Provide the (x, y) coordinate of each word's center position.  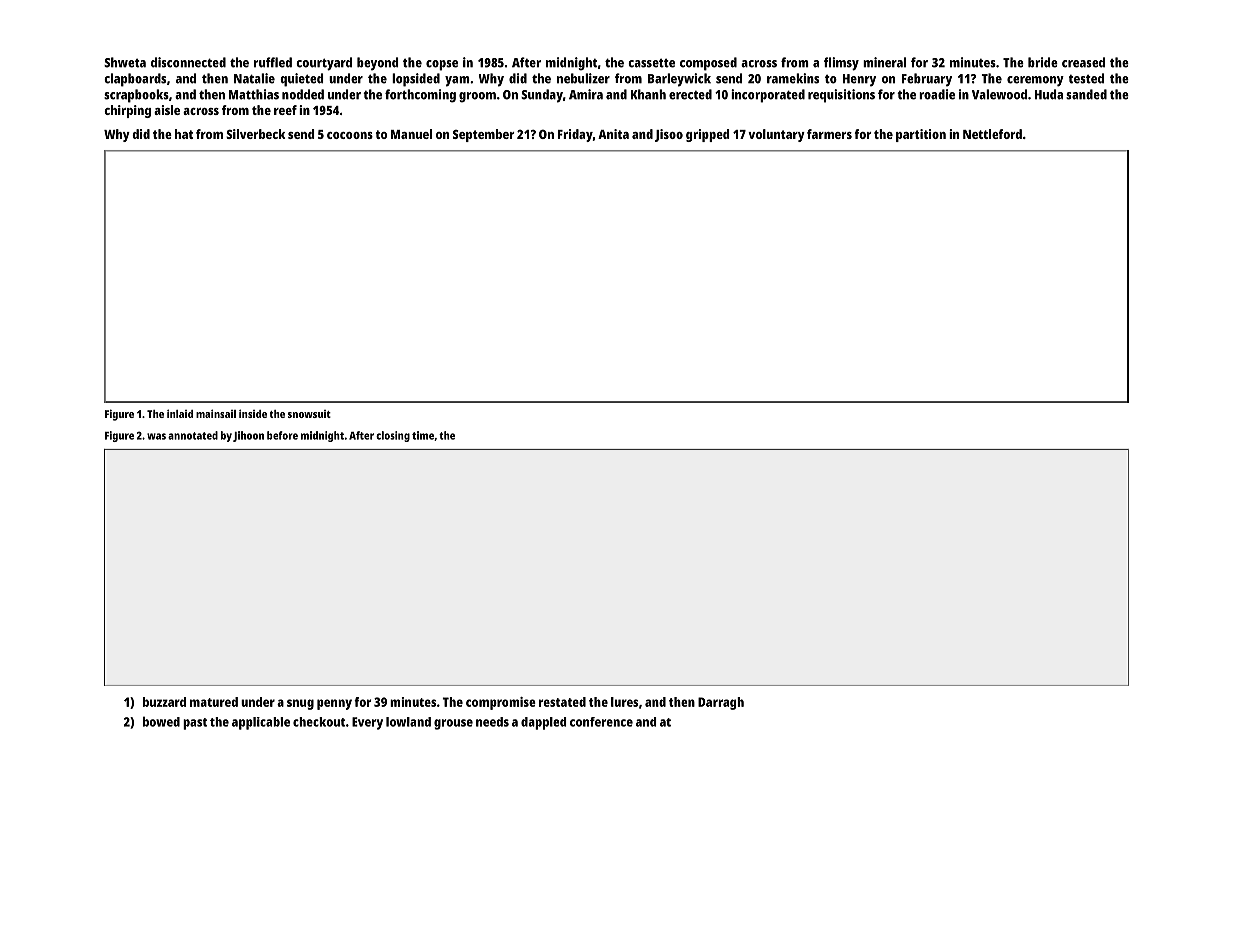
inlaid (180, 413)
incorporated (768, 96)
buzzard (164, 702)
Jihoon (248, 436)
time (423, 435)
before (282, 435)
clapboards (135, 80)
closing (393, 436)
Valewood (999, 94)
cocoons (350, 135)
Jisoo (669, 135)
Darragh (721, 703)
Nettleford (992, 134)
